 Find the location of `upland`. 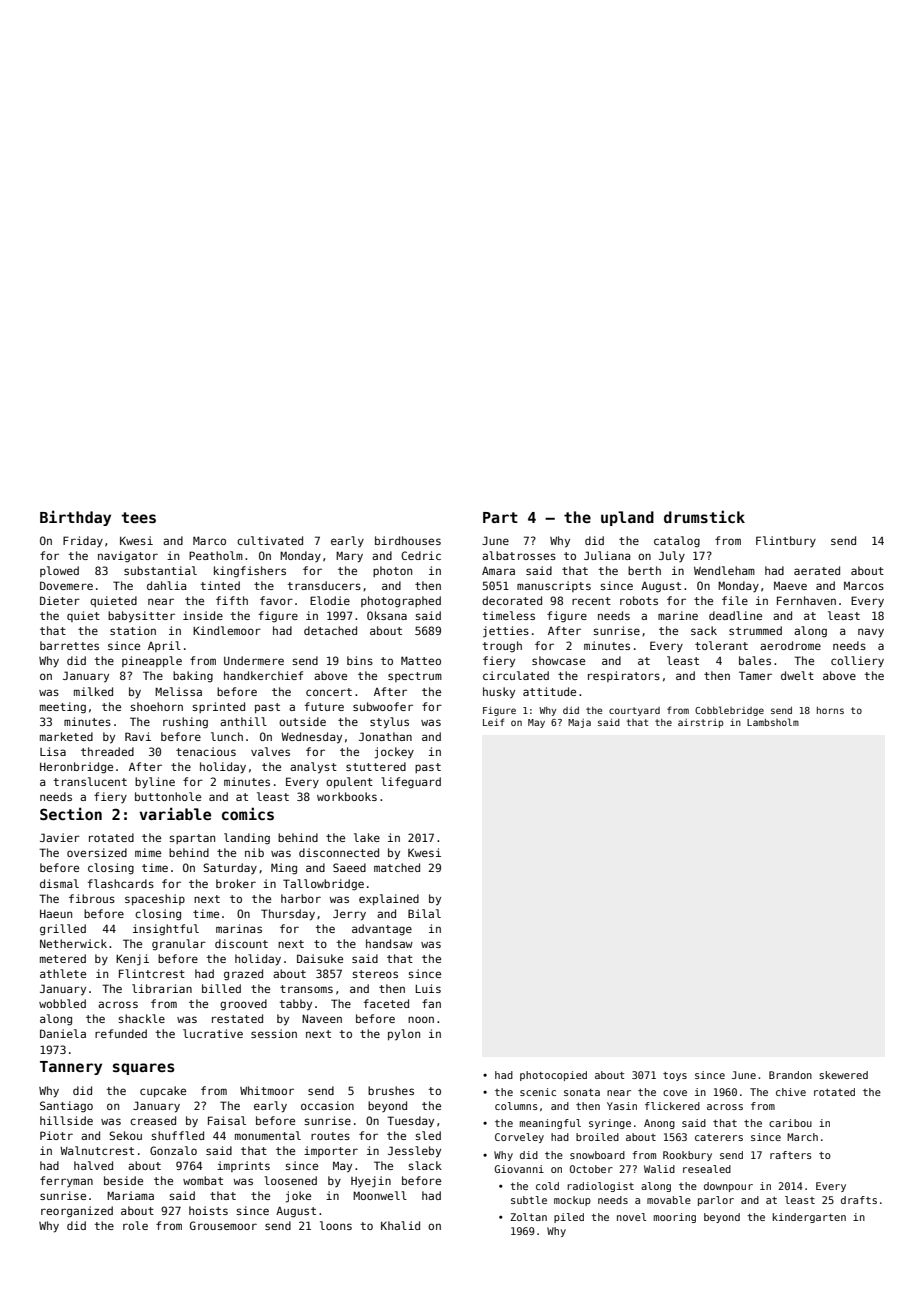

upland is located at coordinates (627, 518).
